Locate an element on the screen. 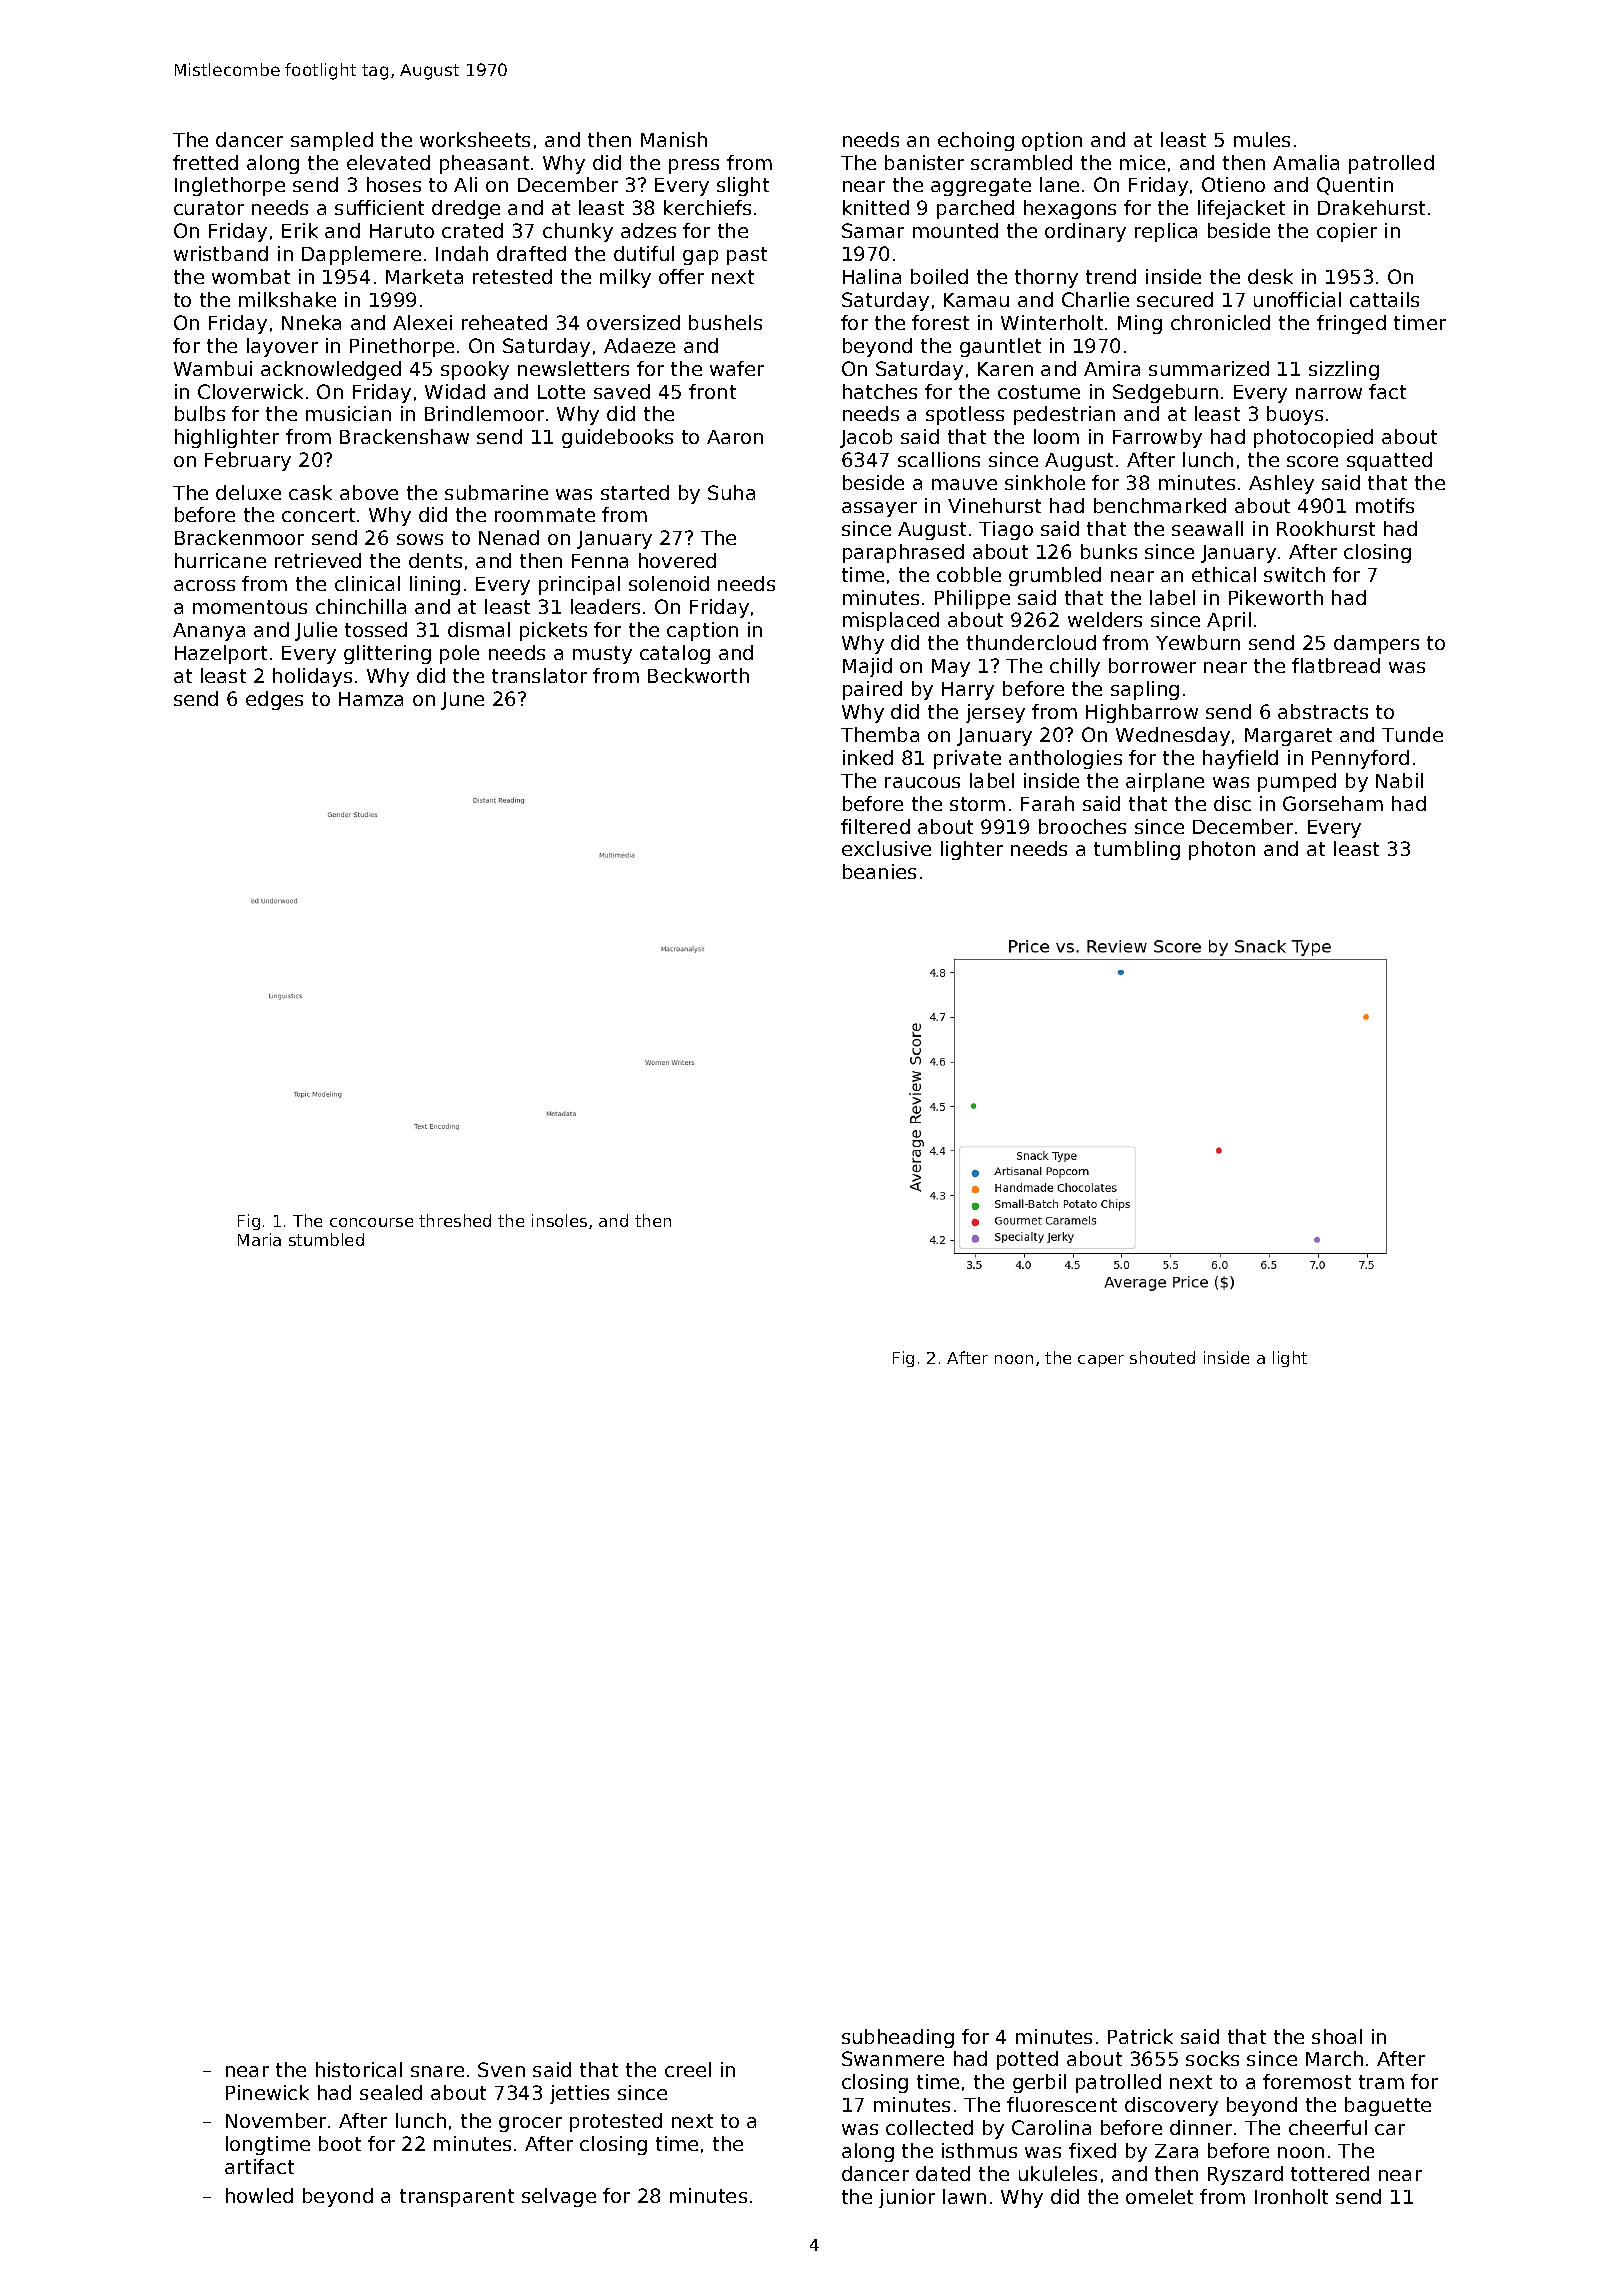 This screenshot has height=2292, width=1620. insoles is located at coordinates (559, 1220).
